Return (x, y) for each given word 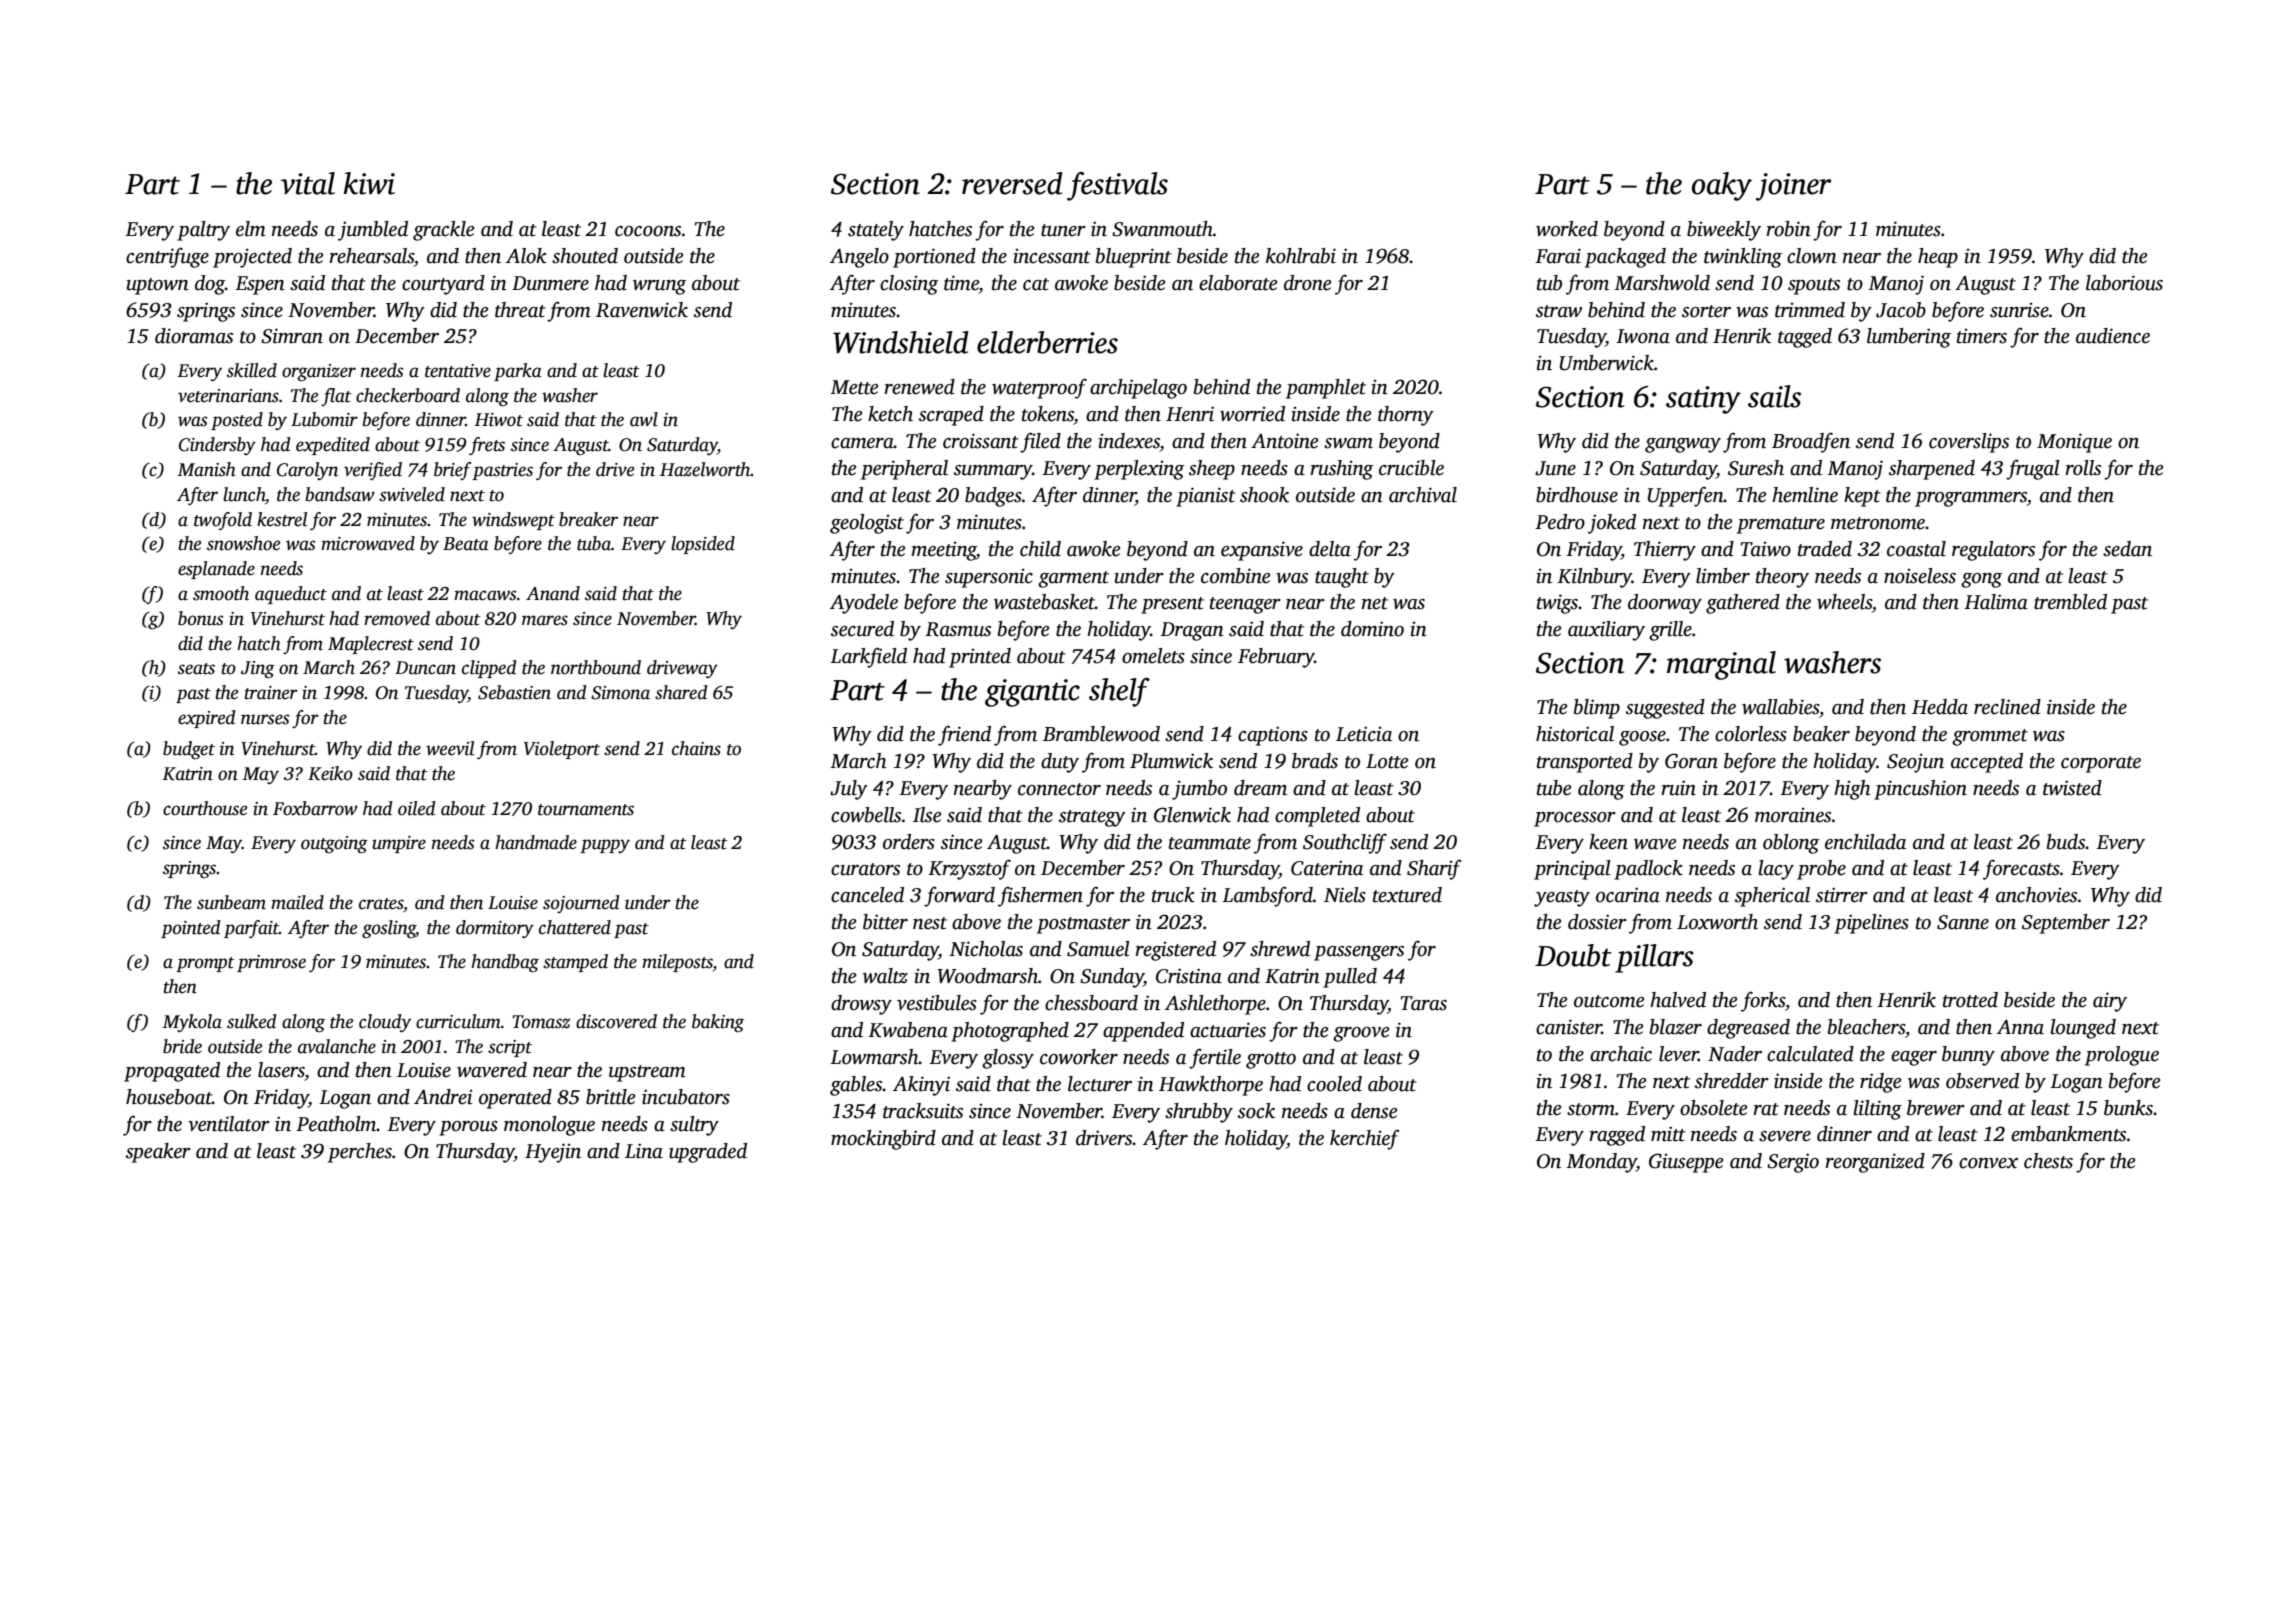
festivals (1117, 186)
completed (1317, 817)
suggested (1665, 709)
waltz (885, 976)
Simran (292, 336)
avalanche (337, 1046)
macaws (485, 595)
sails (1774, 396)
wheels (1844, 602)
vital (308, 183)
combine (1235, 576)
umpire (399, 844)
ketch (890, 414)
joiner (1793, 187)
